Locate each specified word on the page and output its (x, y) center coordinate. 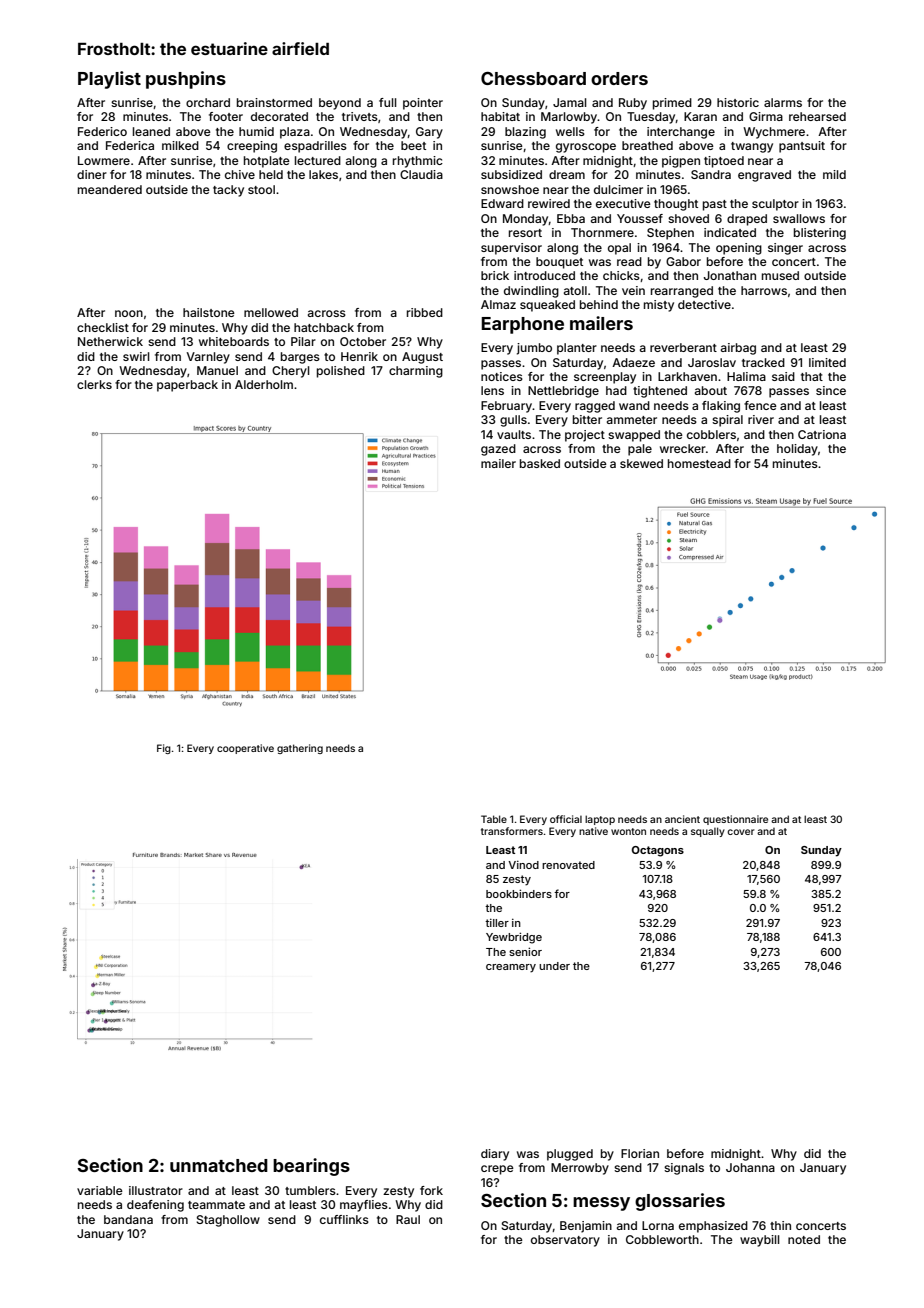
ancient (682, 819)
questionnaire (735, 820)
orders (619, 78)
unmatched (219, 1165)
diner (92, 174)
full (388, 102)
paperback (187, 386)
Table (494, 819)
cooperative (245, 749)
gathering (300, 749)
